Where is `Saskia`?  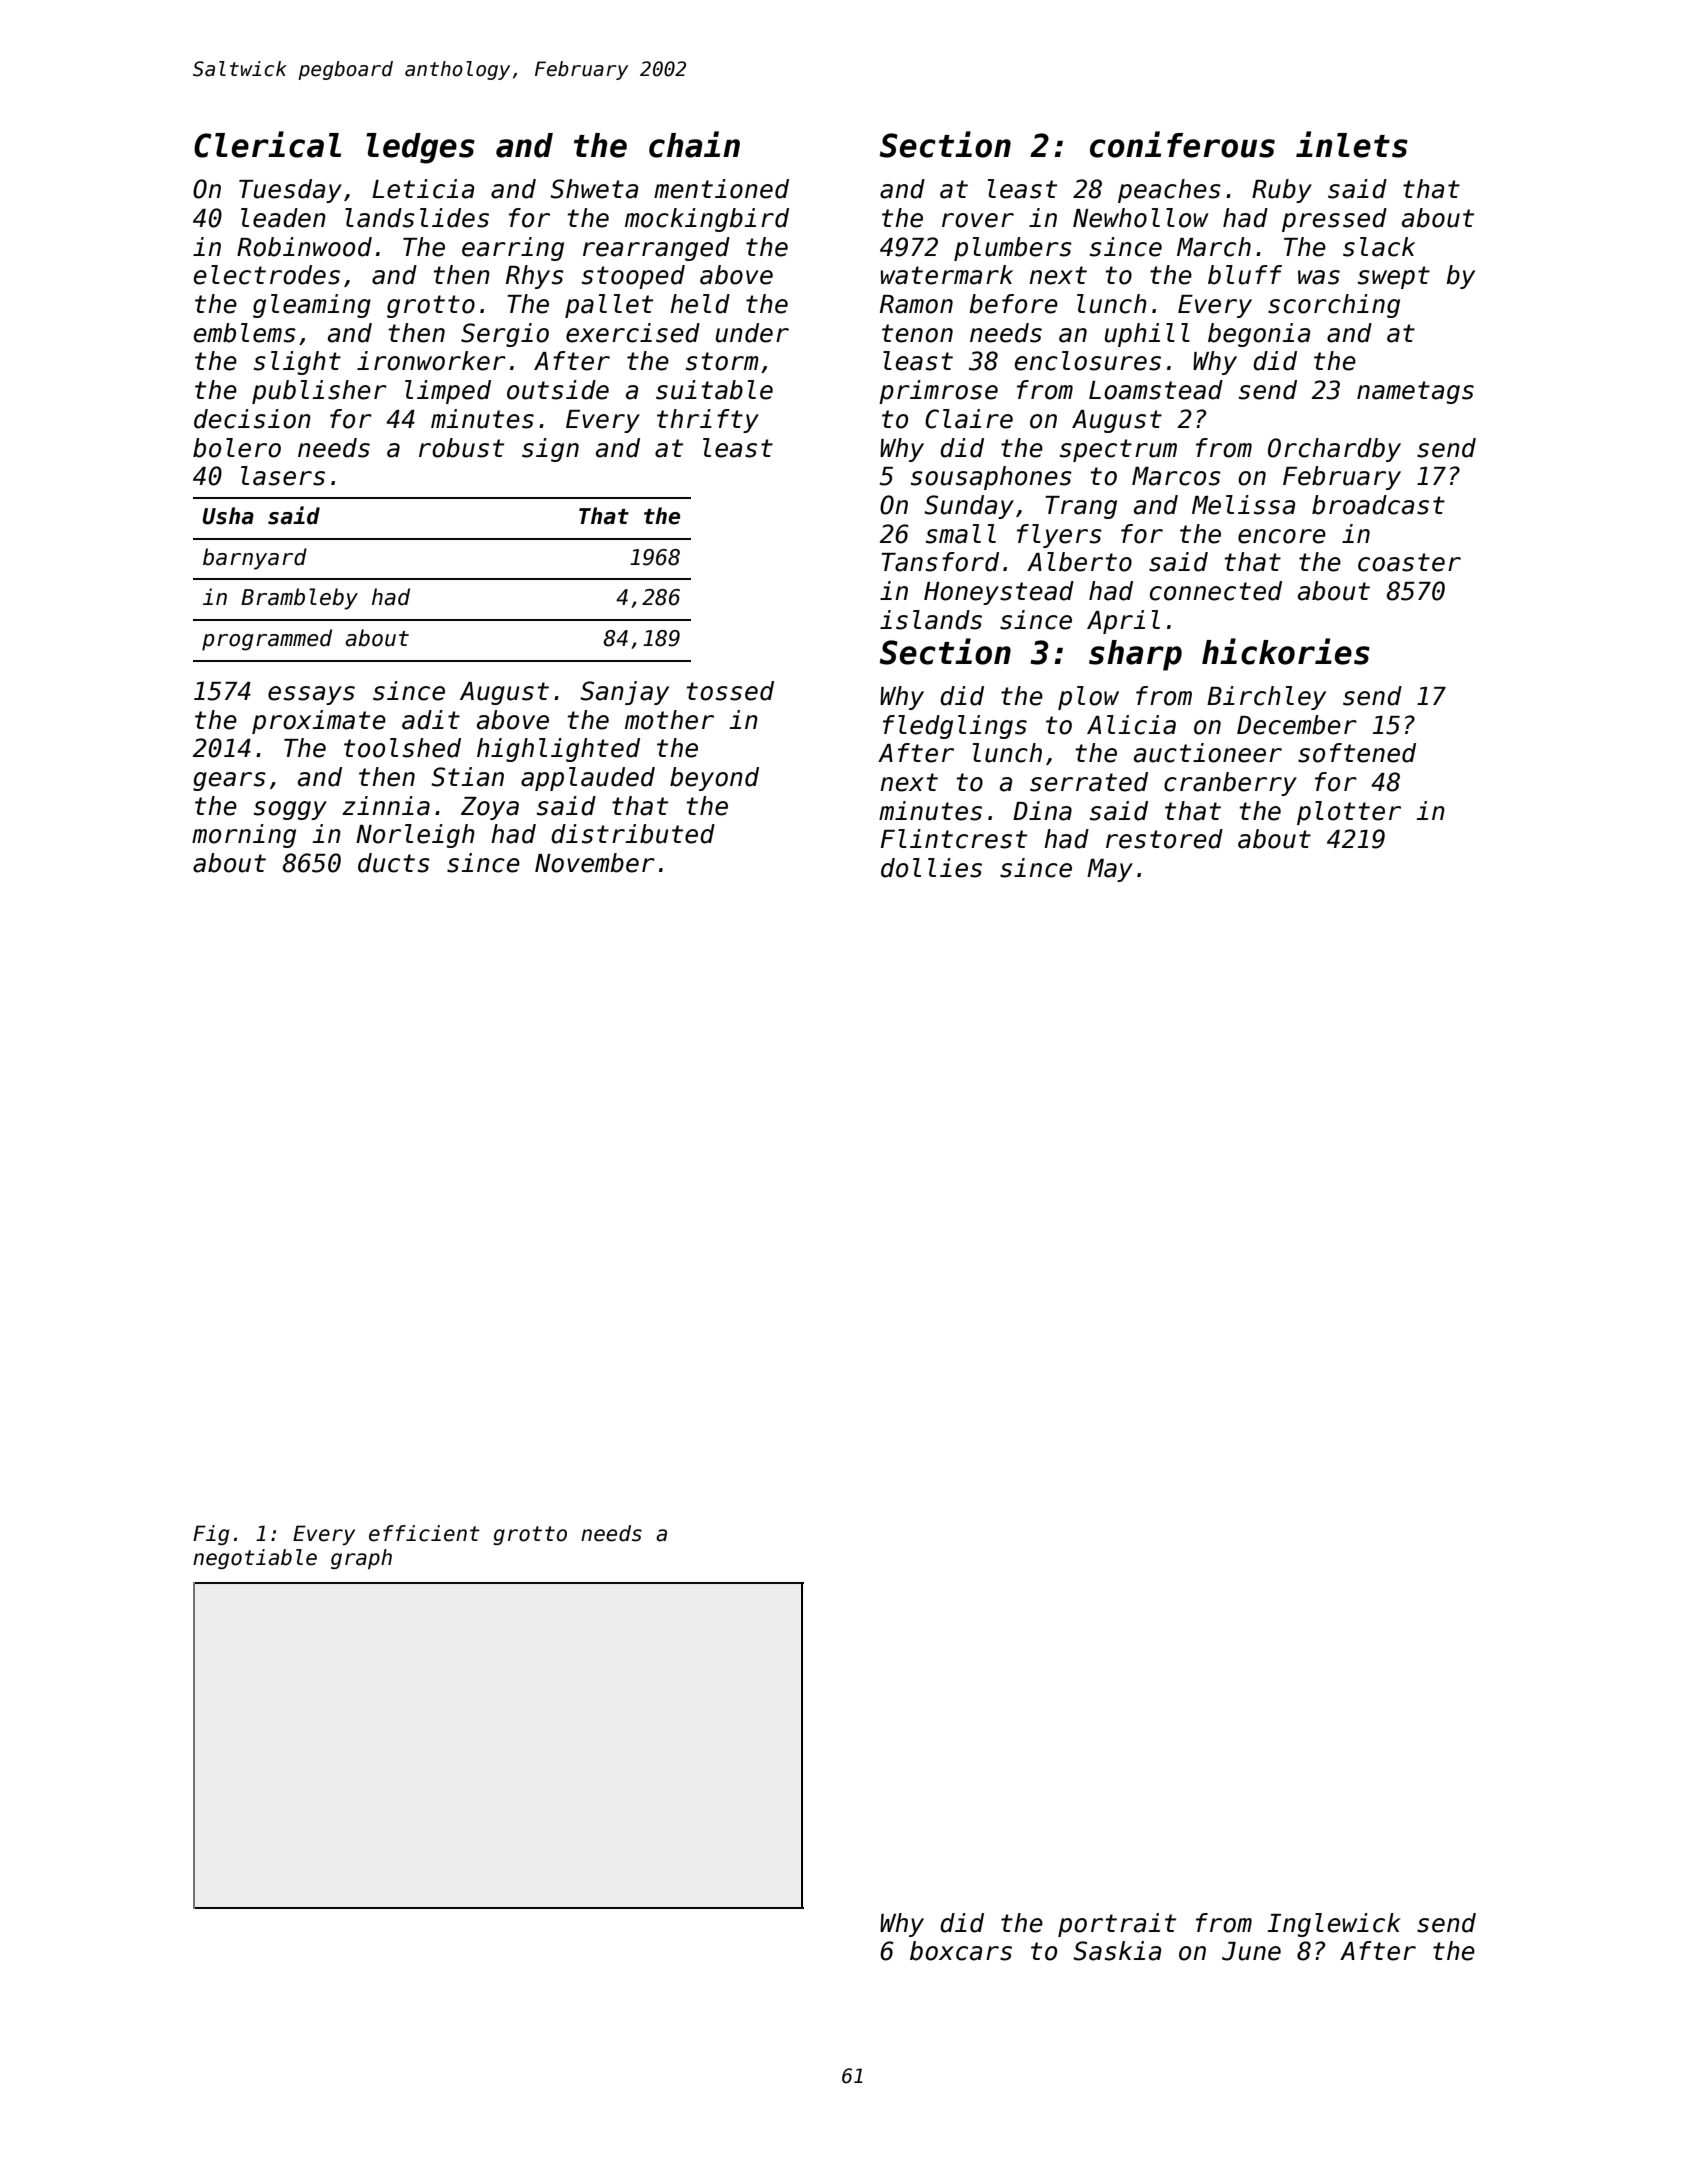
Saskia is located at coordinates (1117, 1951).
